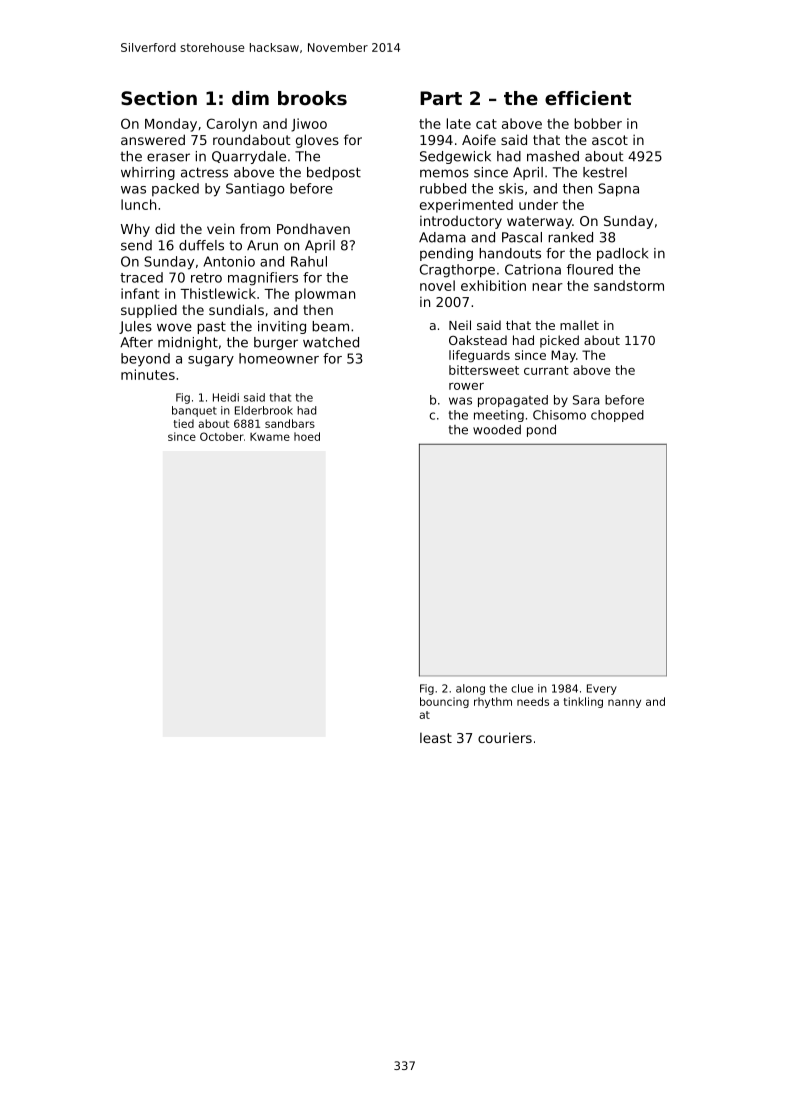  I want to click on brooks, so click(312, 98).
